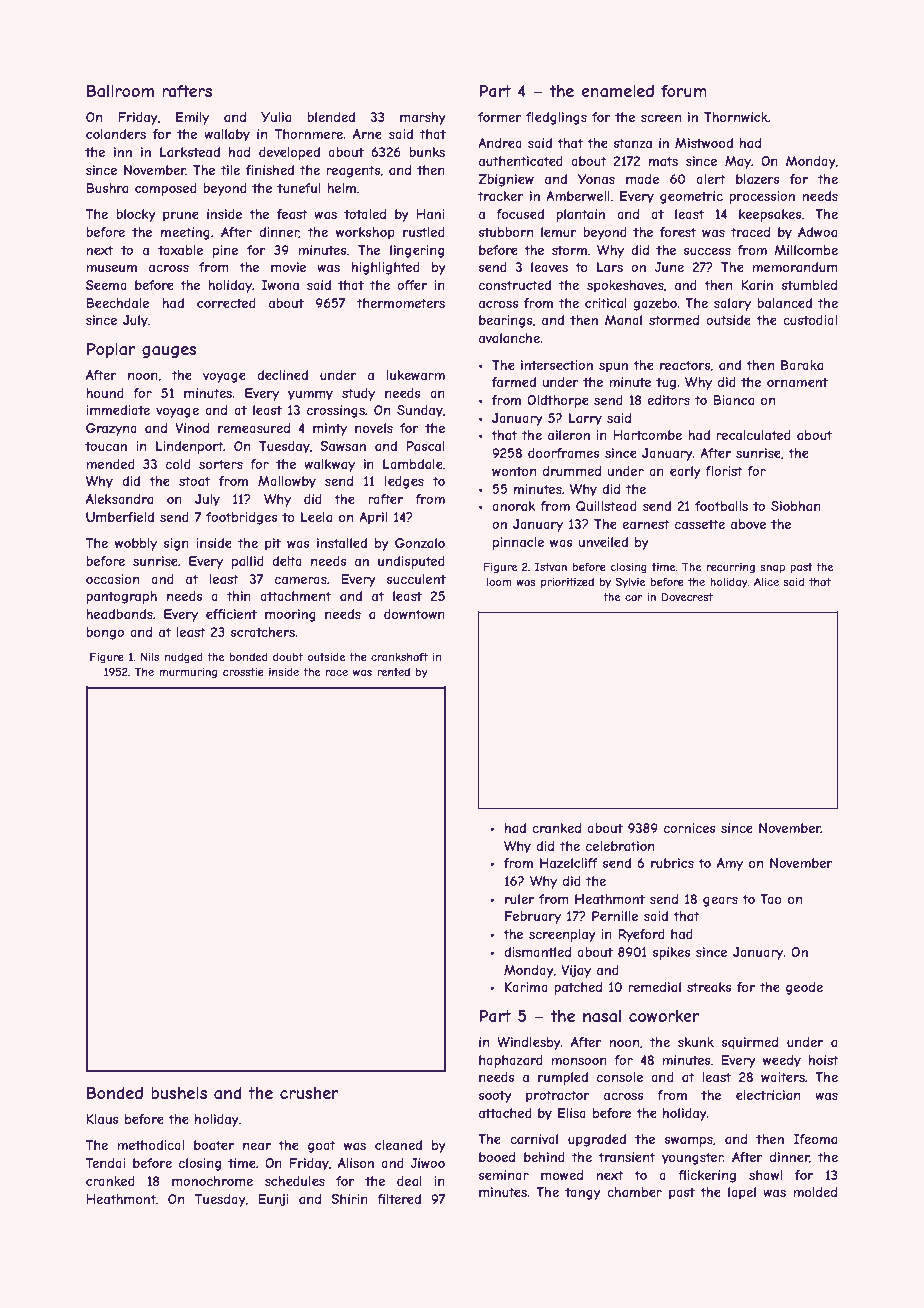  What do you see at coordinates (188, 673) in the page?
I see `murmuring` at bounding box center [188, 673].
